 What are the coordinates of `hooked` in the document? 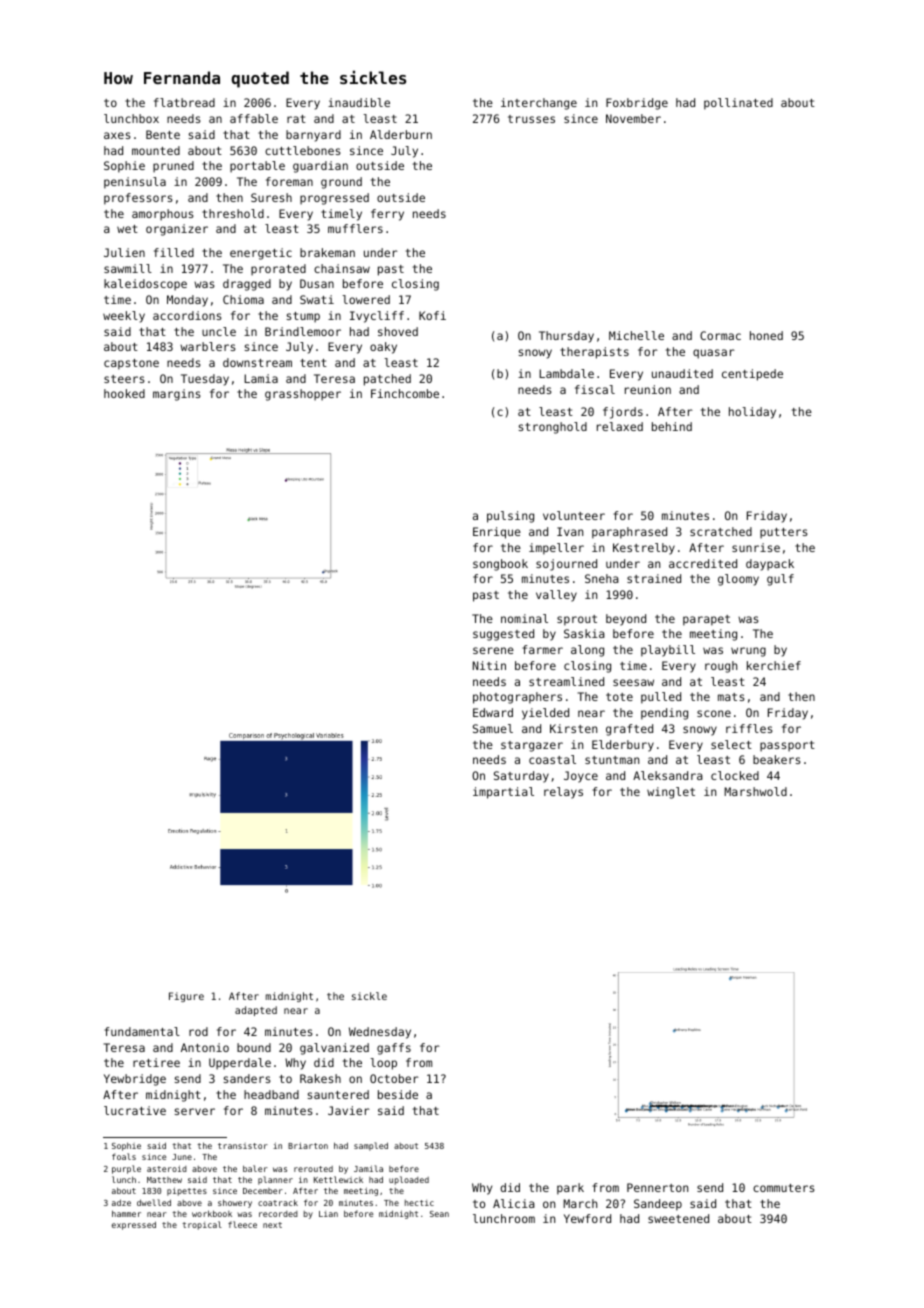 It's located at (124, 393).
